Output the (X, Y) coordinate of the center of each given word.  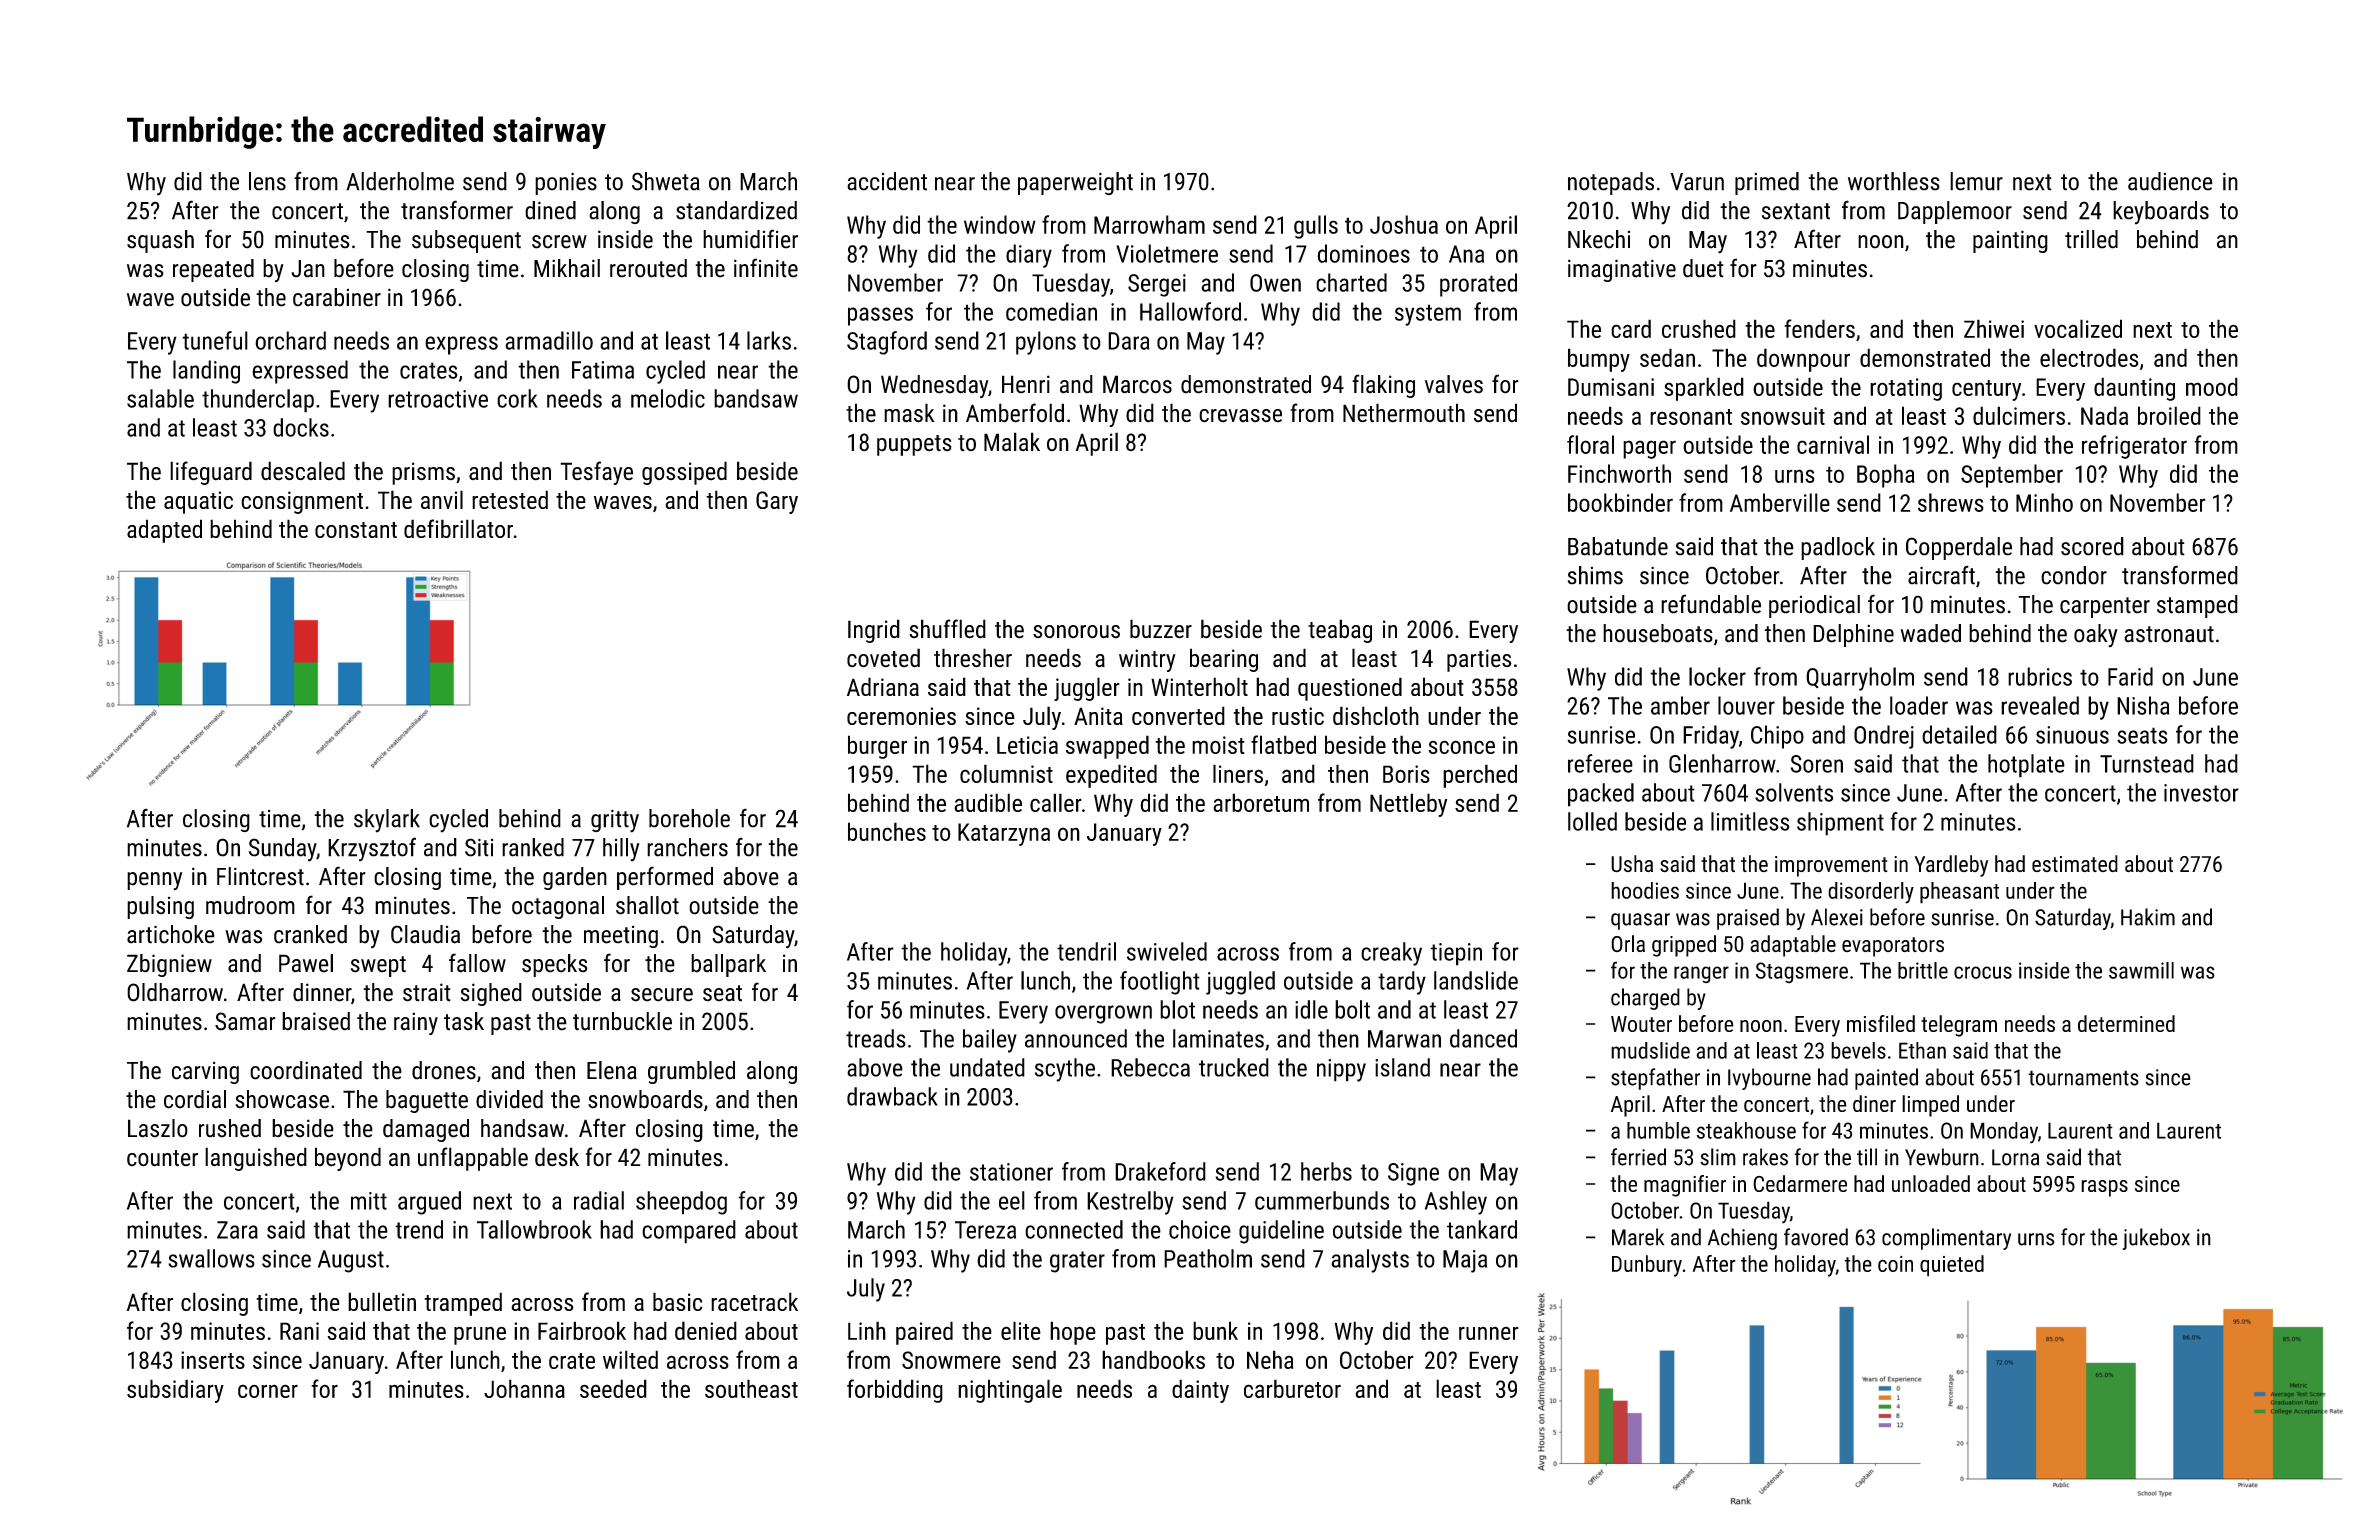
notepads (1611, 183)
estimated (2075, 863)
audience (2170, 181)
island (1402, 1067)
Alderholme (400, 181)
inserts (213, 1360)
